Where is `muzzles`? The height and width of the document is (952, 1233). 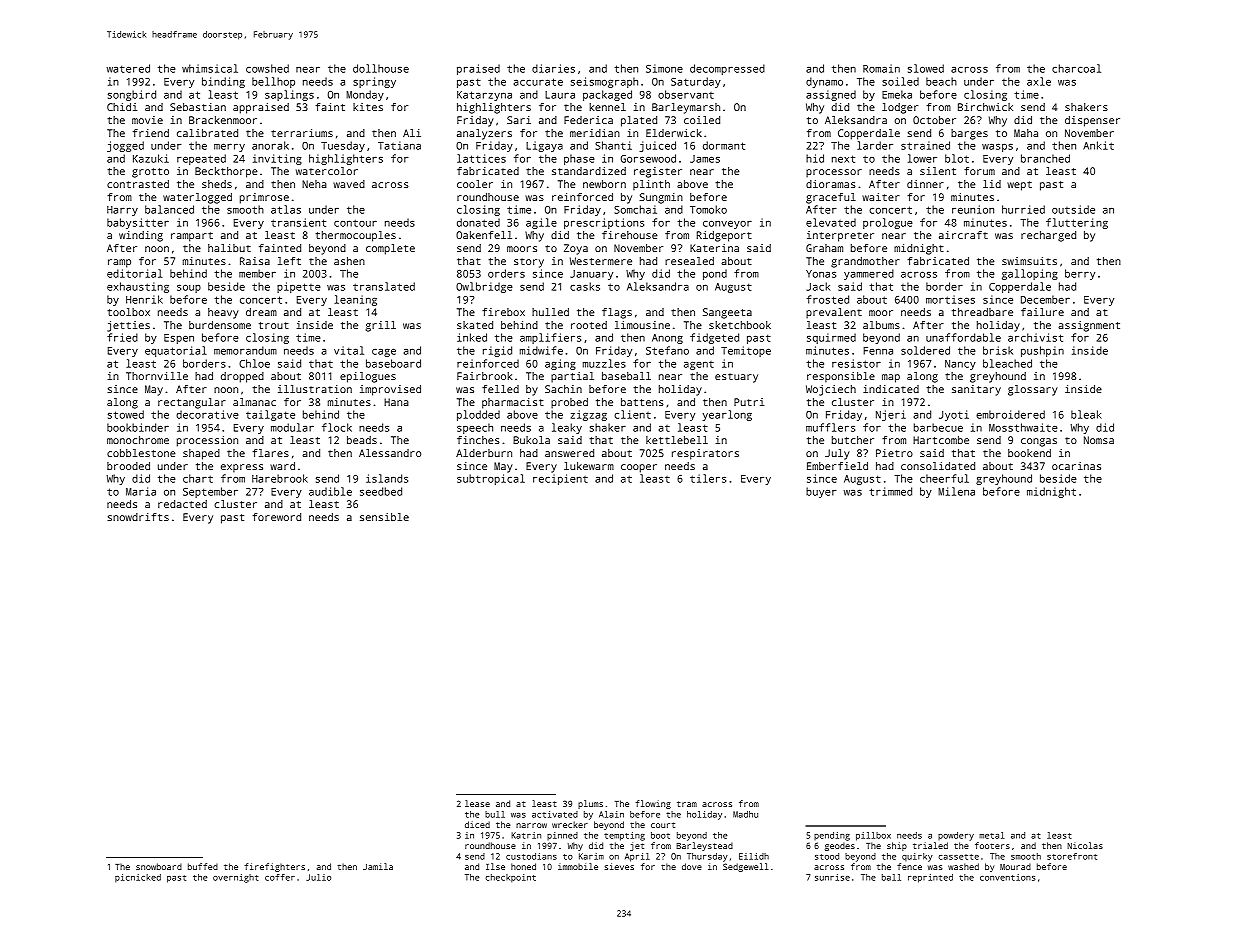 muzzles is located at coordinates (604, 363).
